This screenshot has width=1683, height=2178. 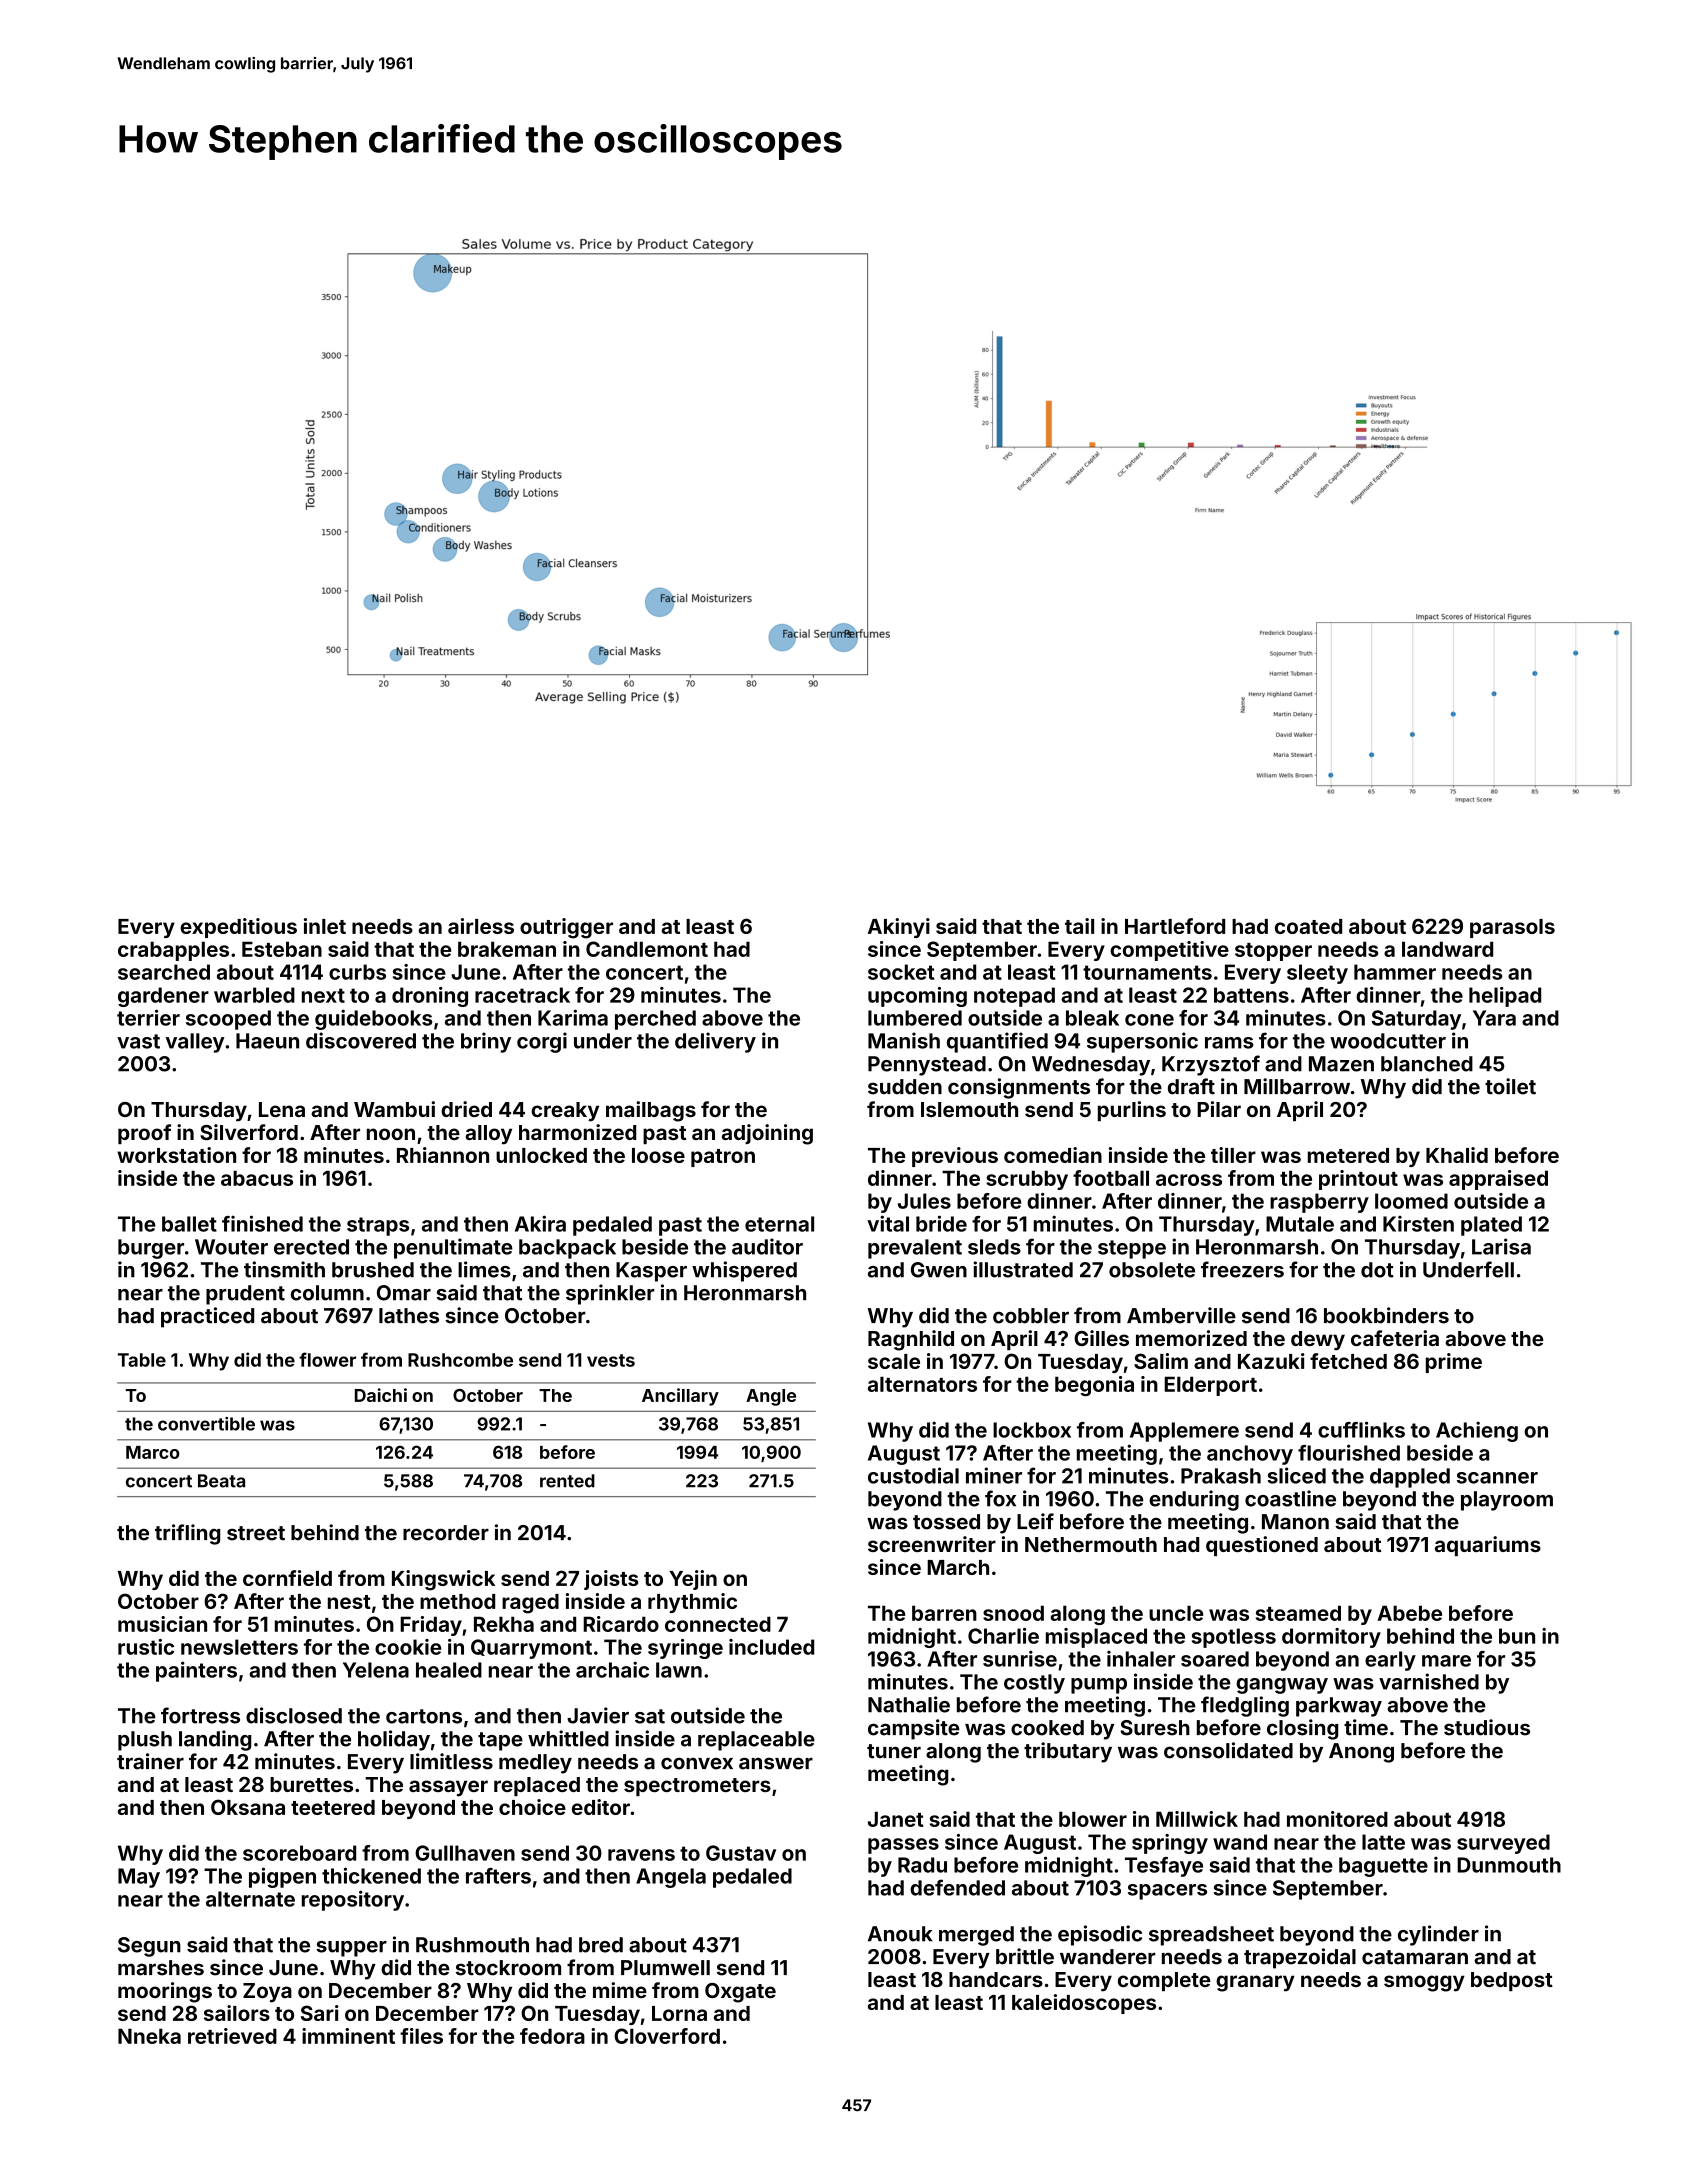 What do you see at coordinates (1409, 1613) in the screenshot?
I see `Abebe` at bounding box center [1409, 1613].
